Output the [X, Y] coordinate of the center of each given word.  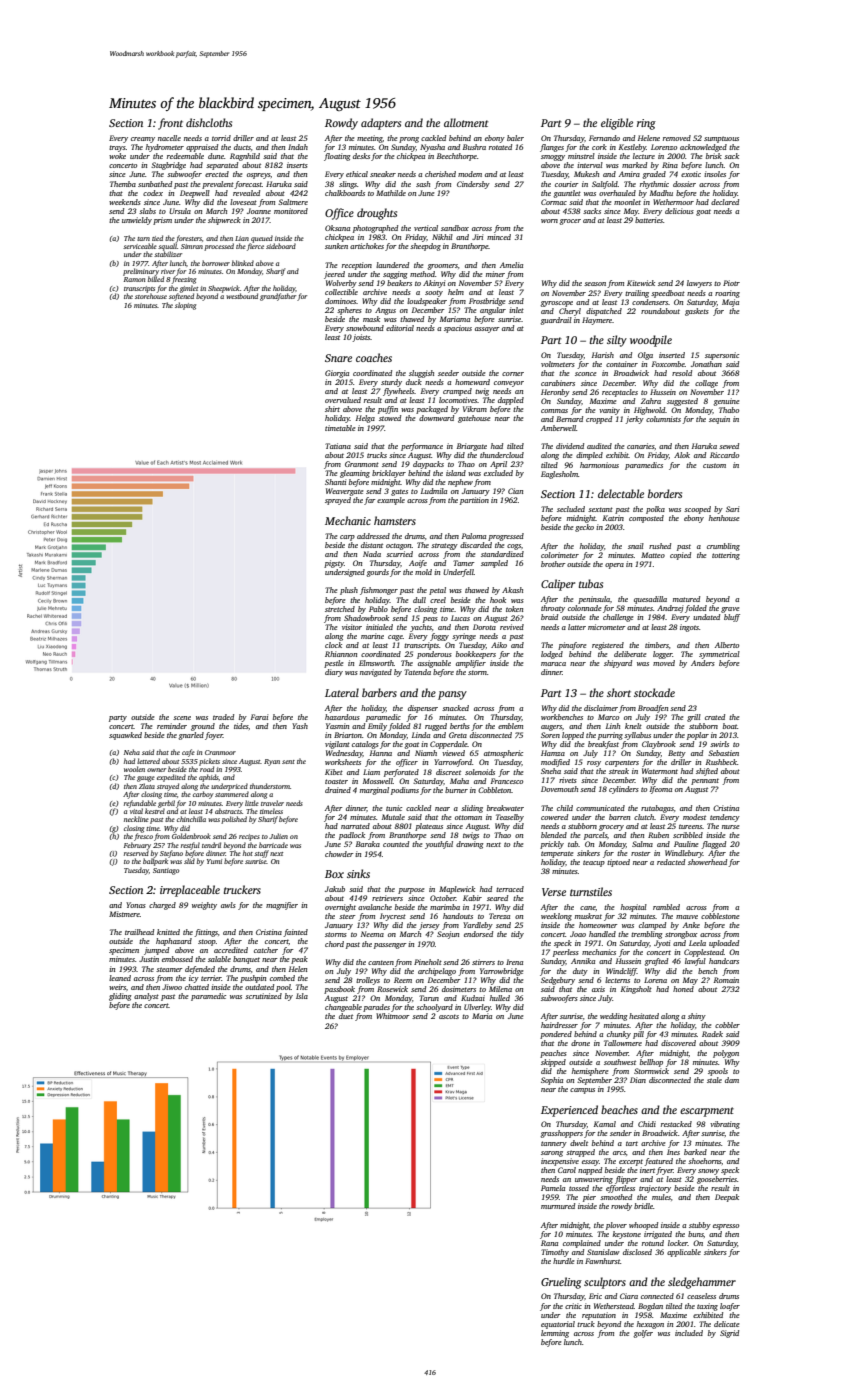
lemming [555, 1334]
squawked [125, 736]
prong [409, 140]
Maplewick [457, 890]
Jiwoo [172, 987]
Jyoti [662, 944]
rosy [594, 764]
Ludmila [434, 491]
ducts [242, 147]
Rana [549, 1243]
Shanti [335, 482]
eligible [617, 124]
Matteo [653, 555]
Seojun [448, 935]
